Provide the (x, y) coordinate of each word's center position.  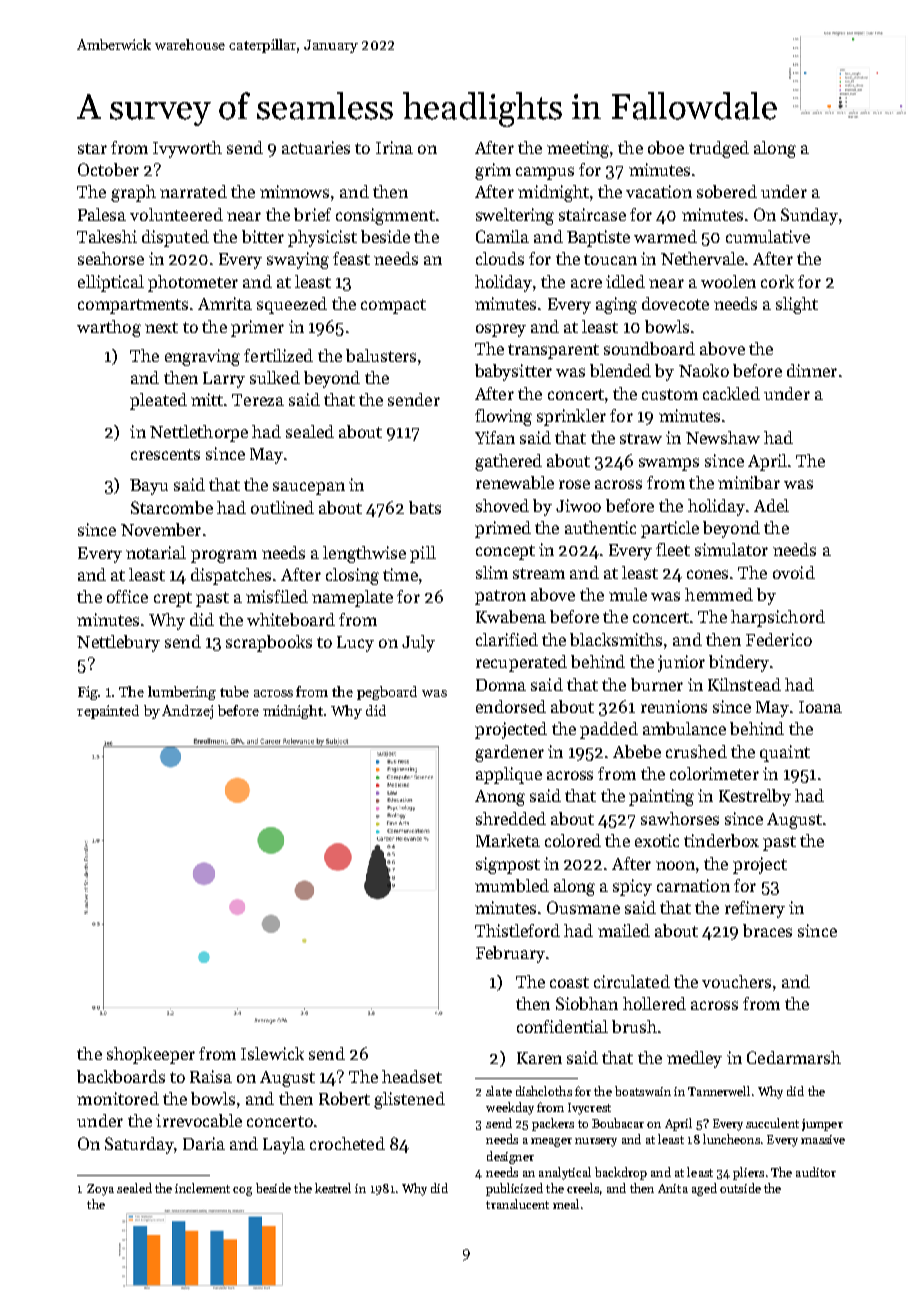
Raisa (211, 1076)
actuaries (316, 147)
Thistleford (517, 930)
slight (797, 305)
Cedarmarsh (794, 1057)
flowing (503, 417)
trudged (719, 149)
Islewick (272, 1053)
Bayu (149, 487)
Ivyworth (187, 149)
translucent (517, 1204)
